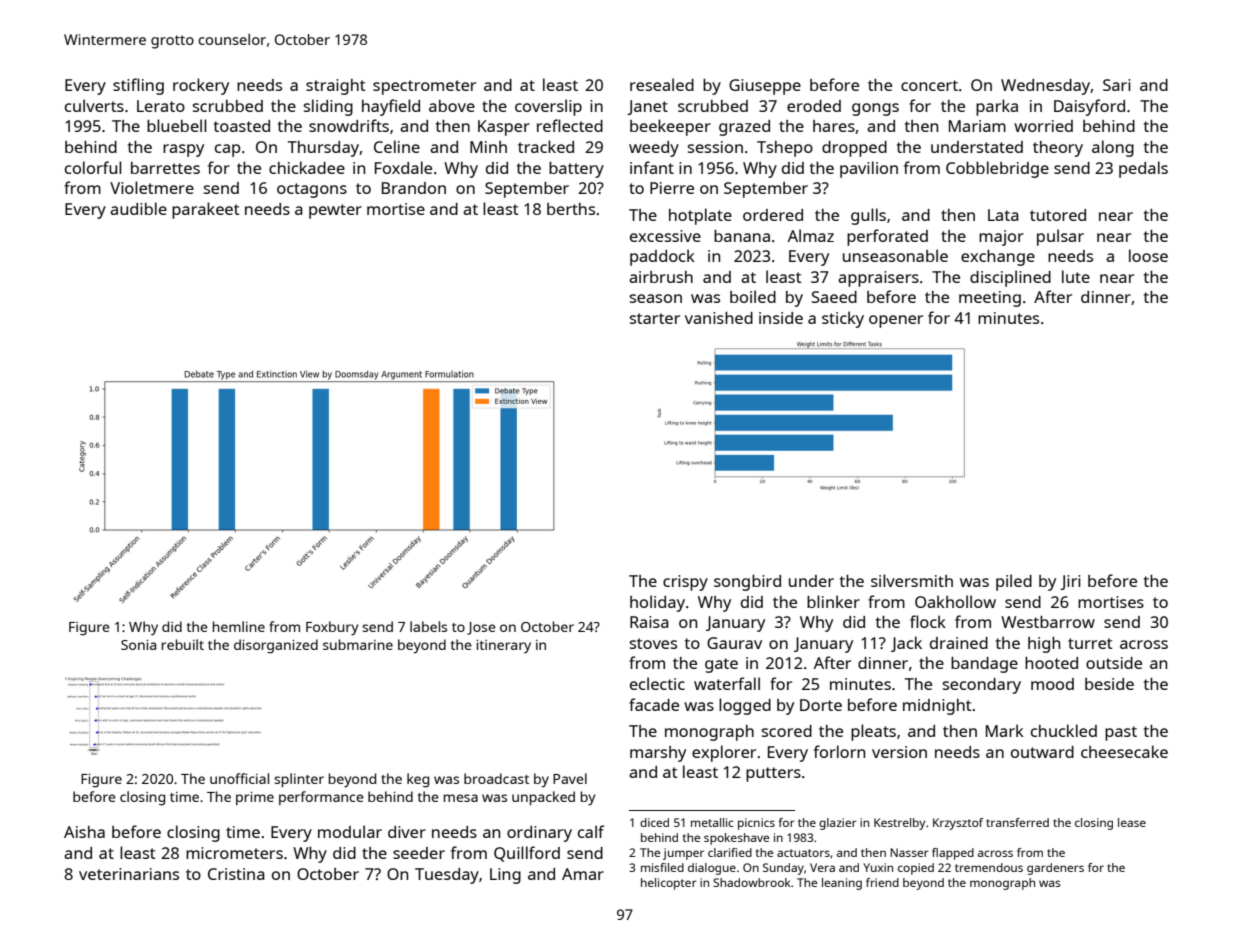 The width and height of the image is (1233, 952). Describe the element at coordinates (1117, 85) in the image. I see `Sari` at that location.
